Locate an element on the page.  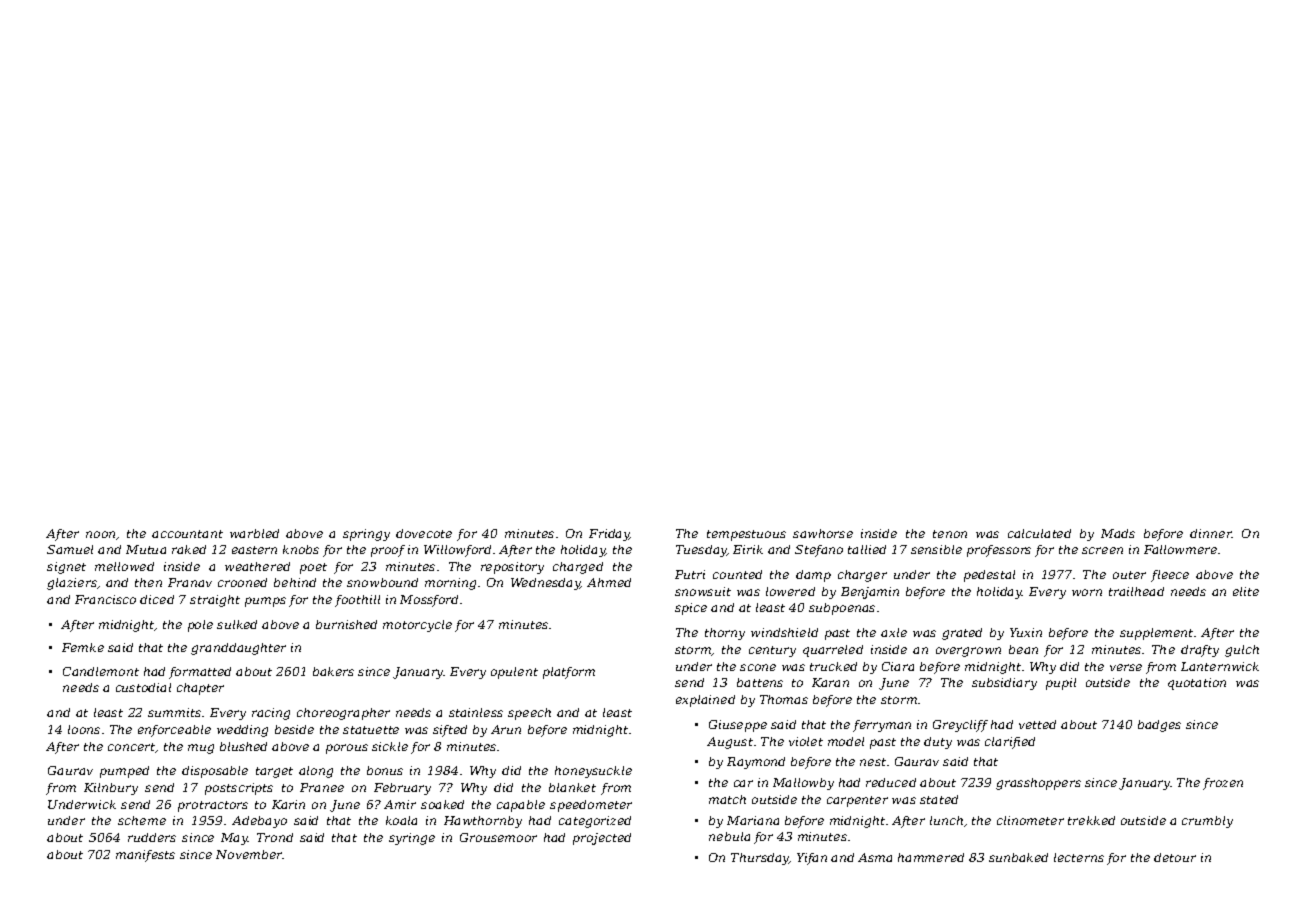
worn is located at coordinates (1087, 592).
